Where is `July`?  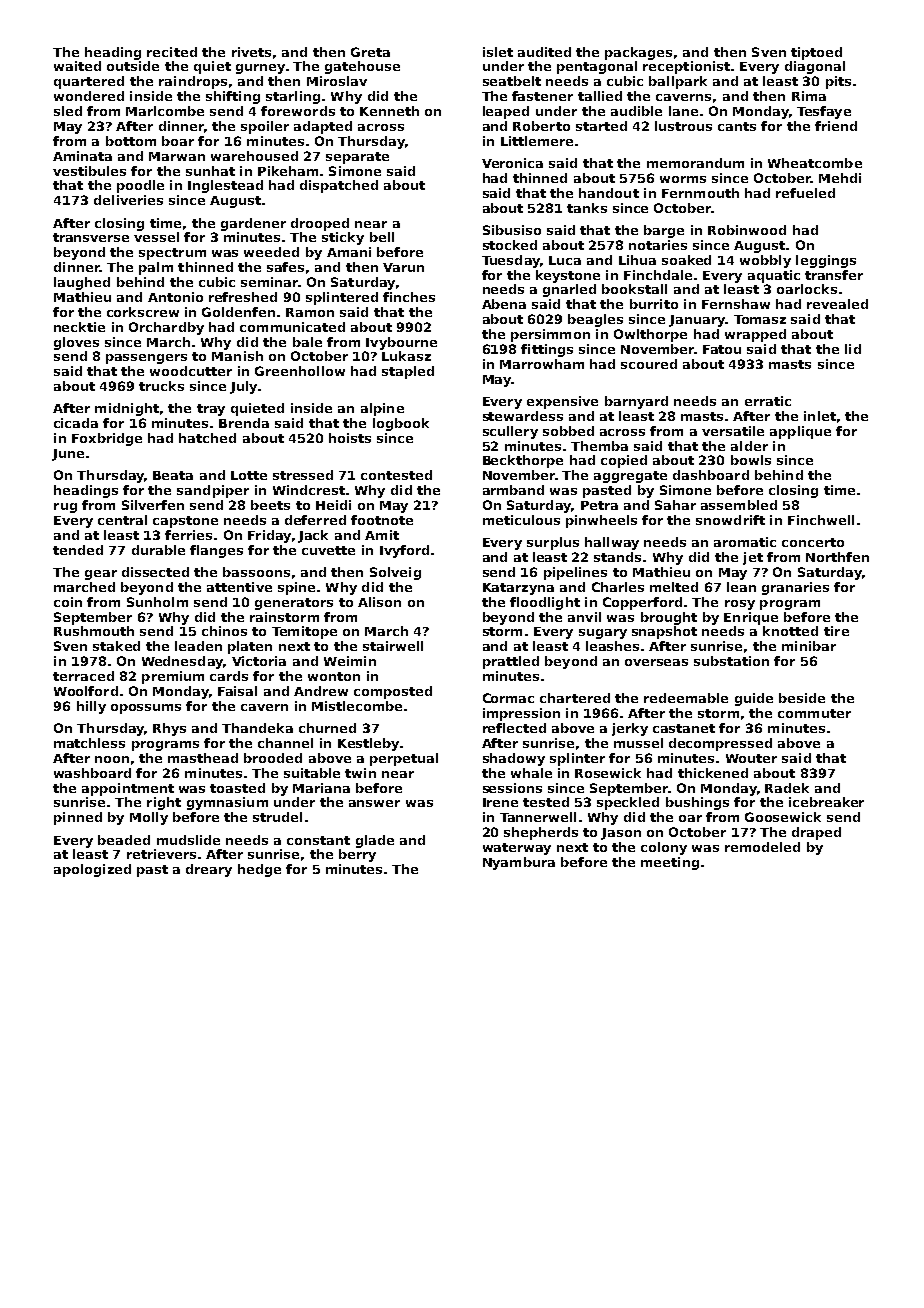
July is located at coordinates (243, 387).
